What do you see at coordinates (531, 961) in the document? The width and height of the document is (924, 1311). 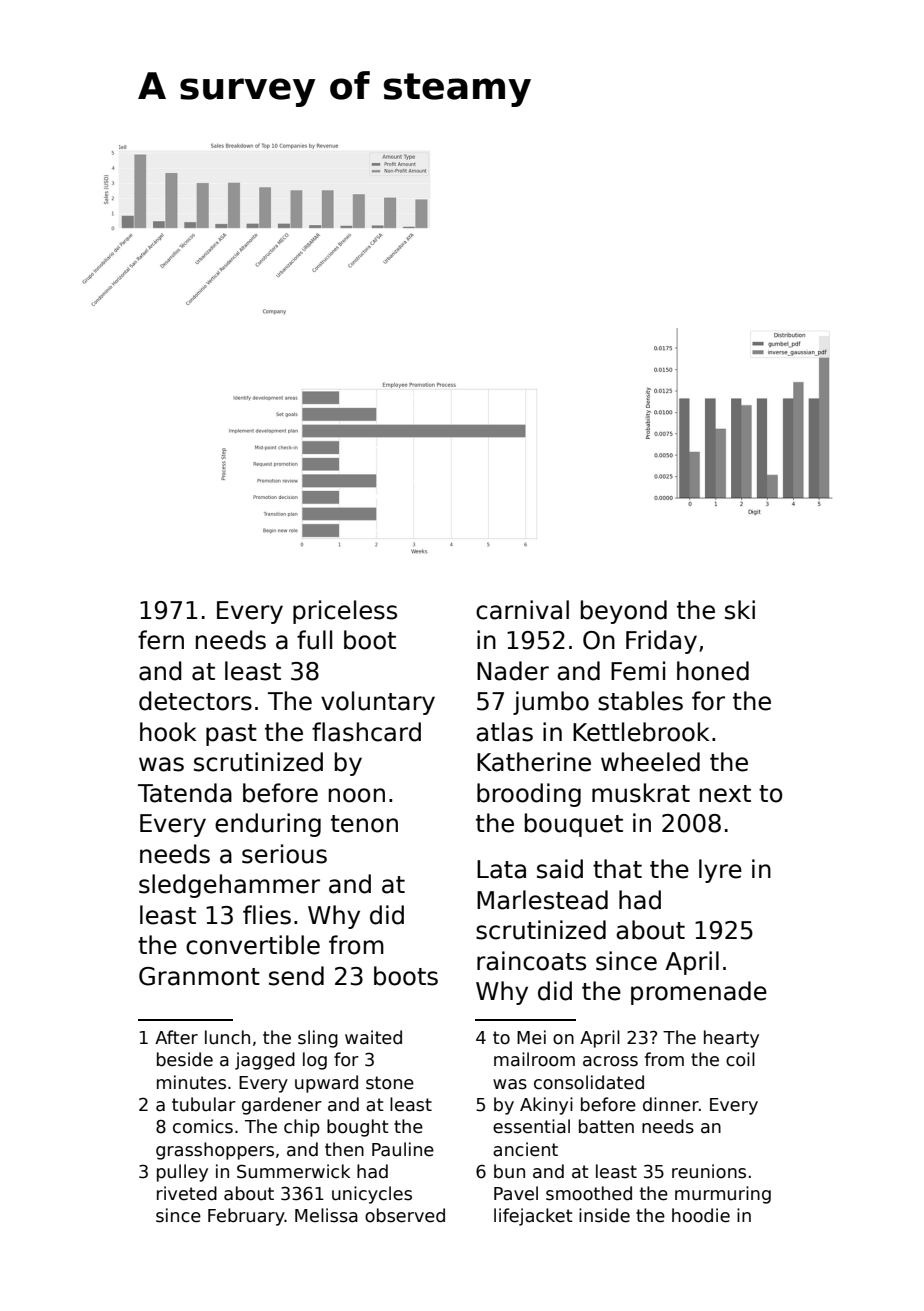 I see `raincoats` at bounding box center [531, 961].
